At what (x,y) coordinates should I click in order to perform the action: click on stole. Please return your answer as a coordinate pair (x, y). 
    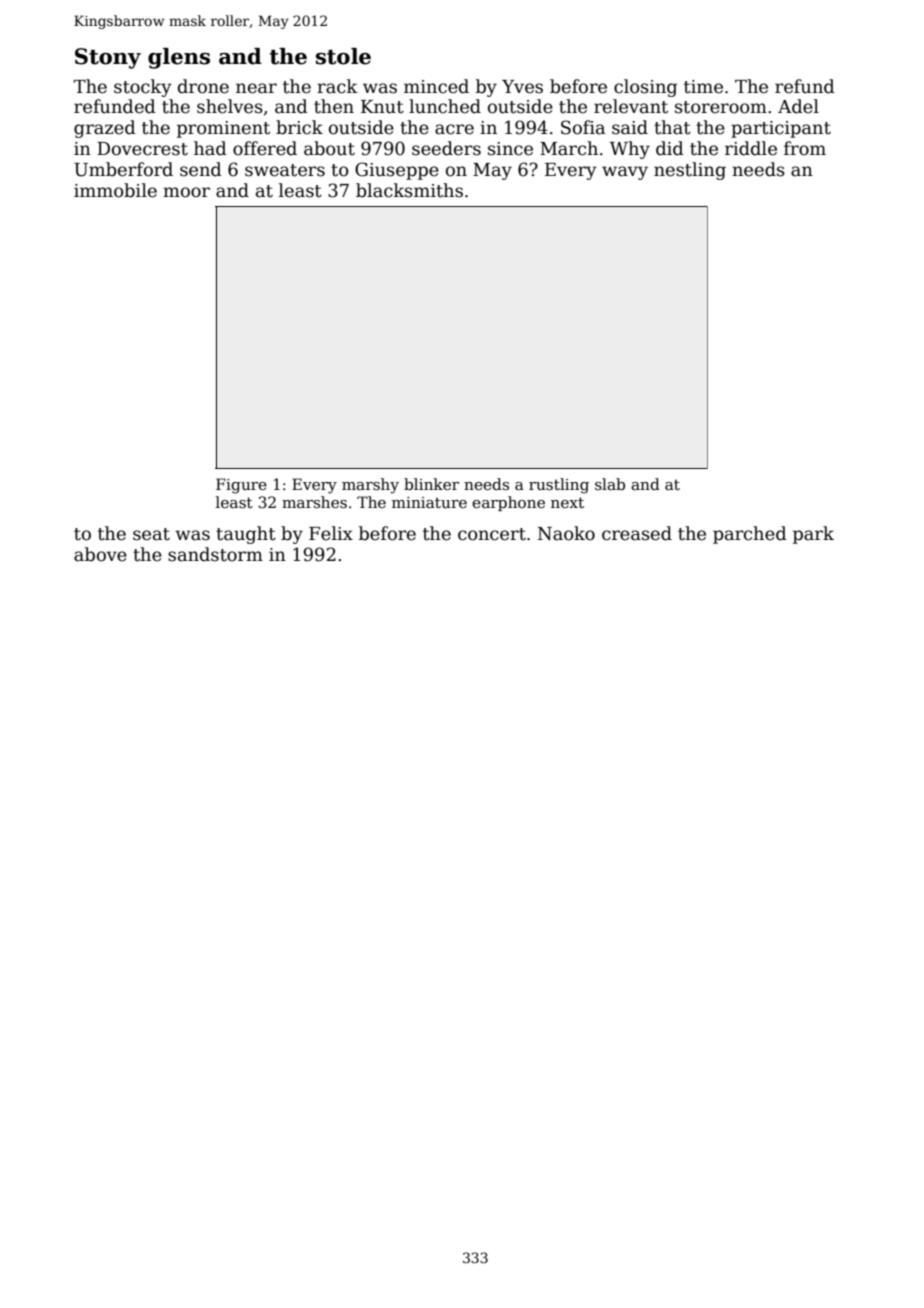
    Looking at the image, I should click on (343, 56).
